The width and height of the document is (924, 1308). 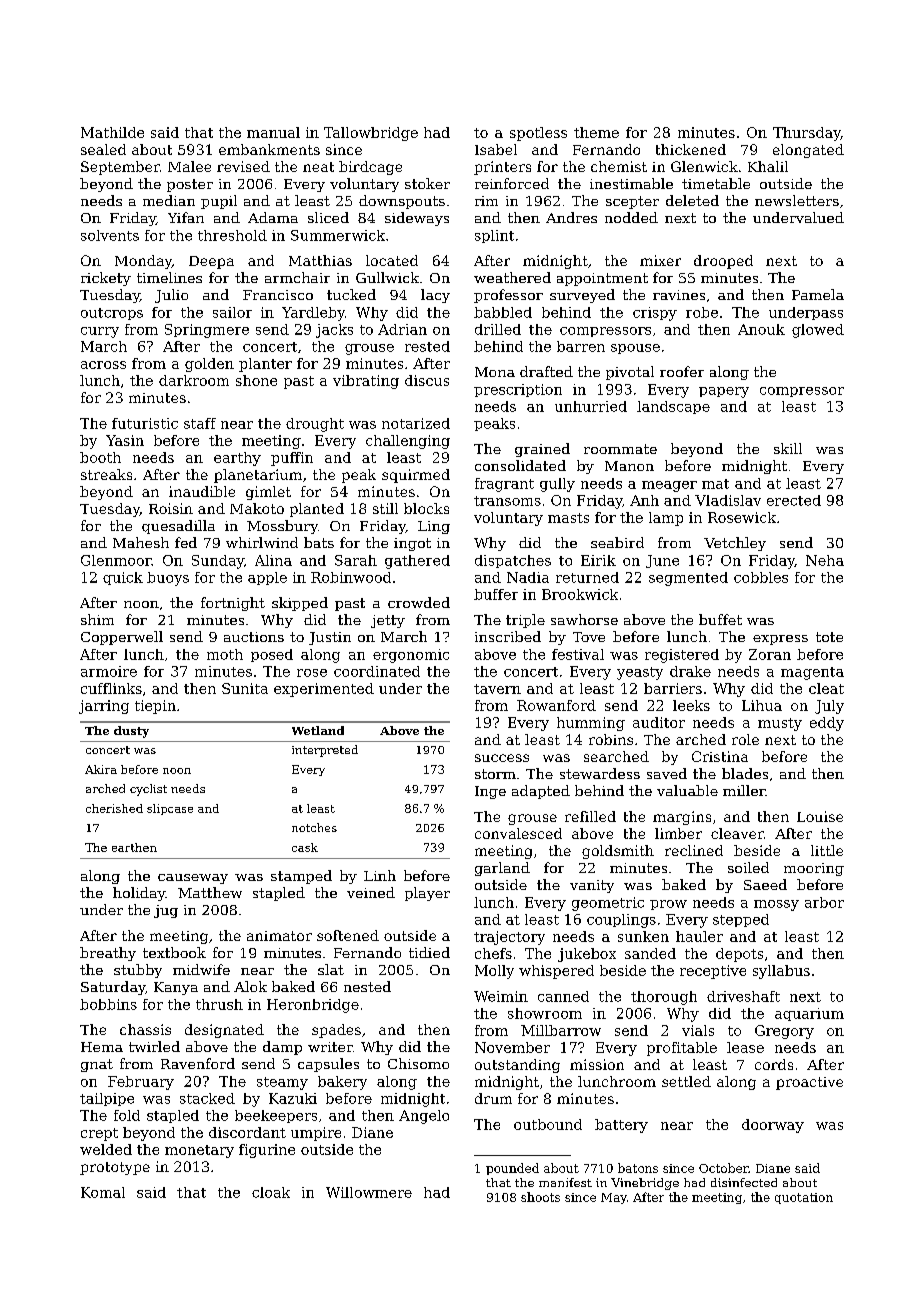 I want to click on jarring, so click(x=104, y=707).
